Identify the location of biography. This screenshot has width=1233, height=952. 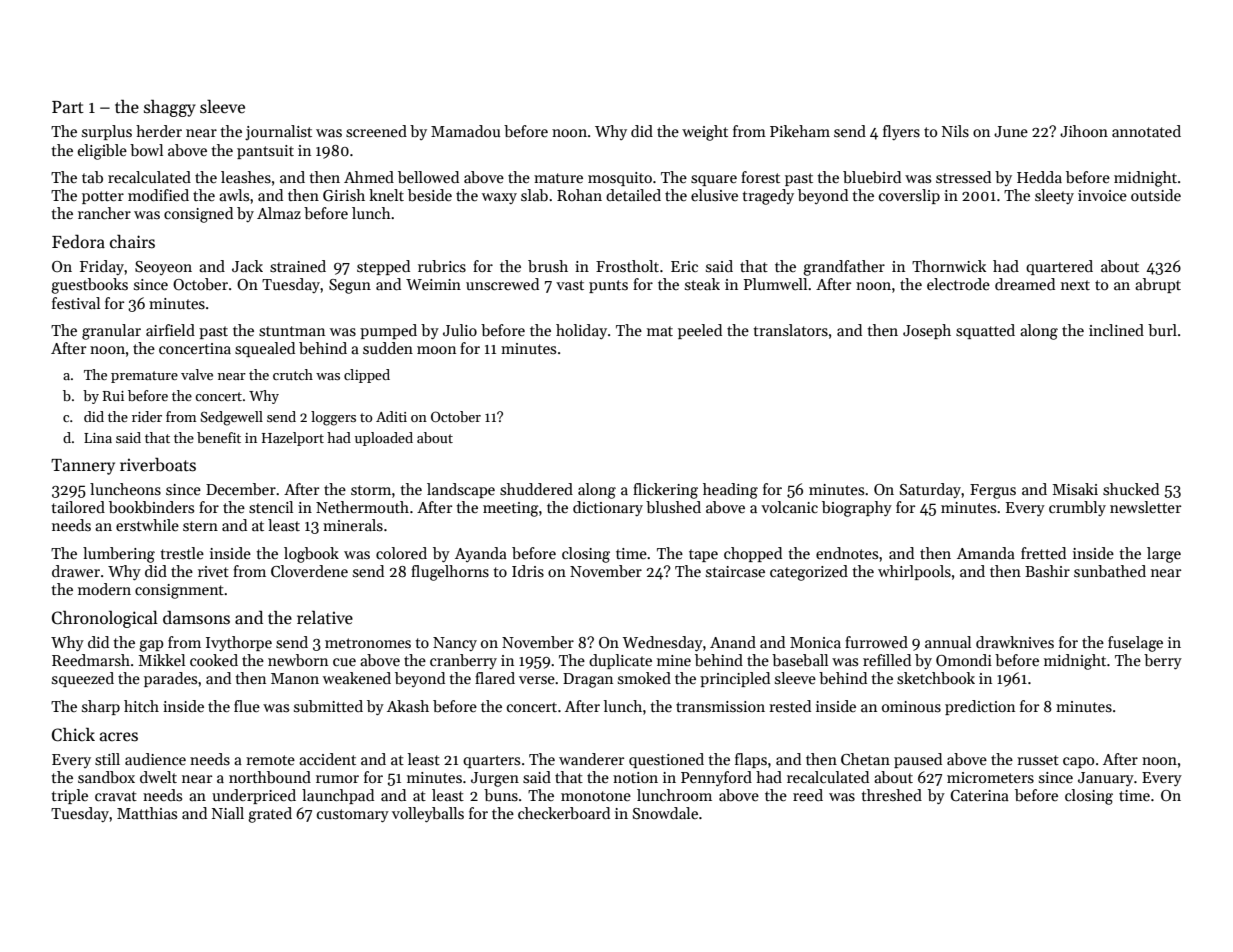
(857, 509).
